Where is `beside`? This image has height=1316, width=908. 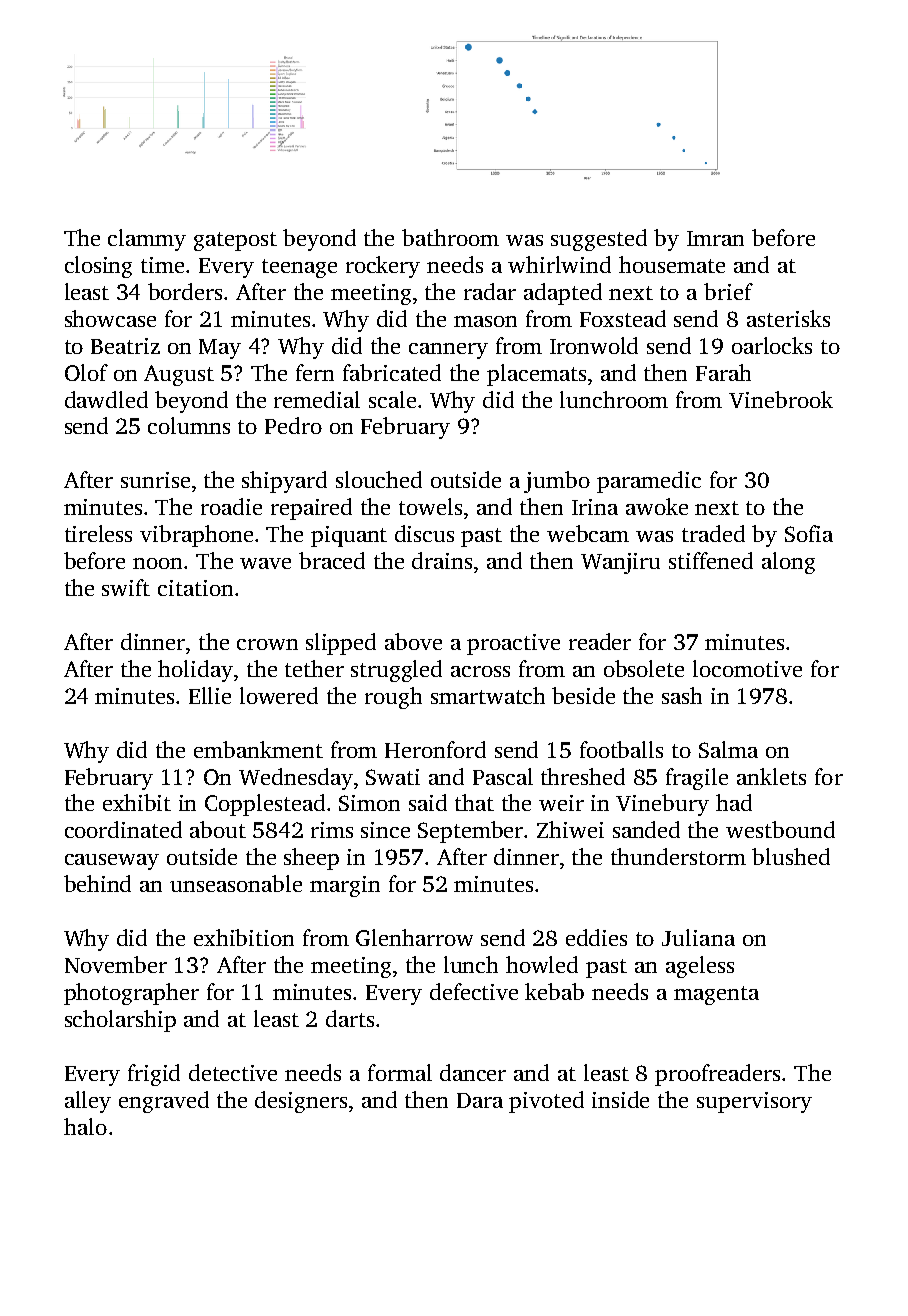
beside is located at coordinates (583, 695).
